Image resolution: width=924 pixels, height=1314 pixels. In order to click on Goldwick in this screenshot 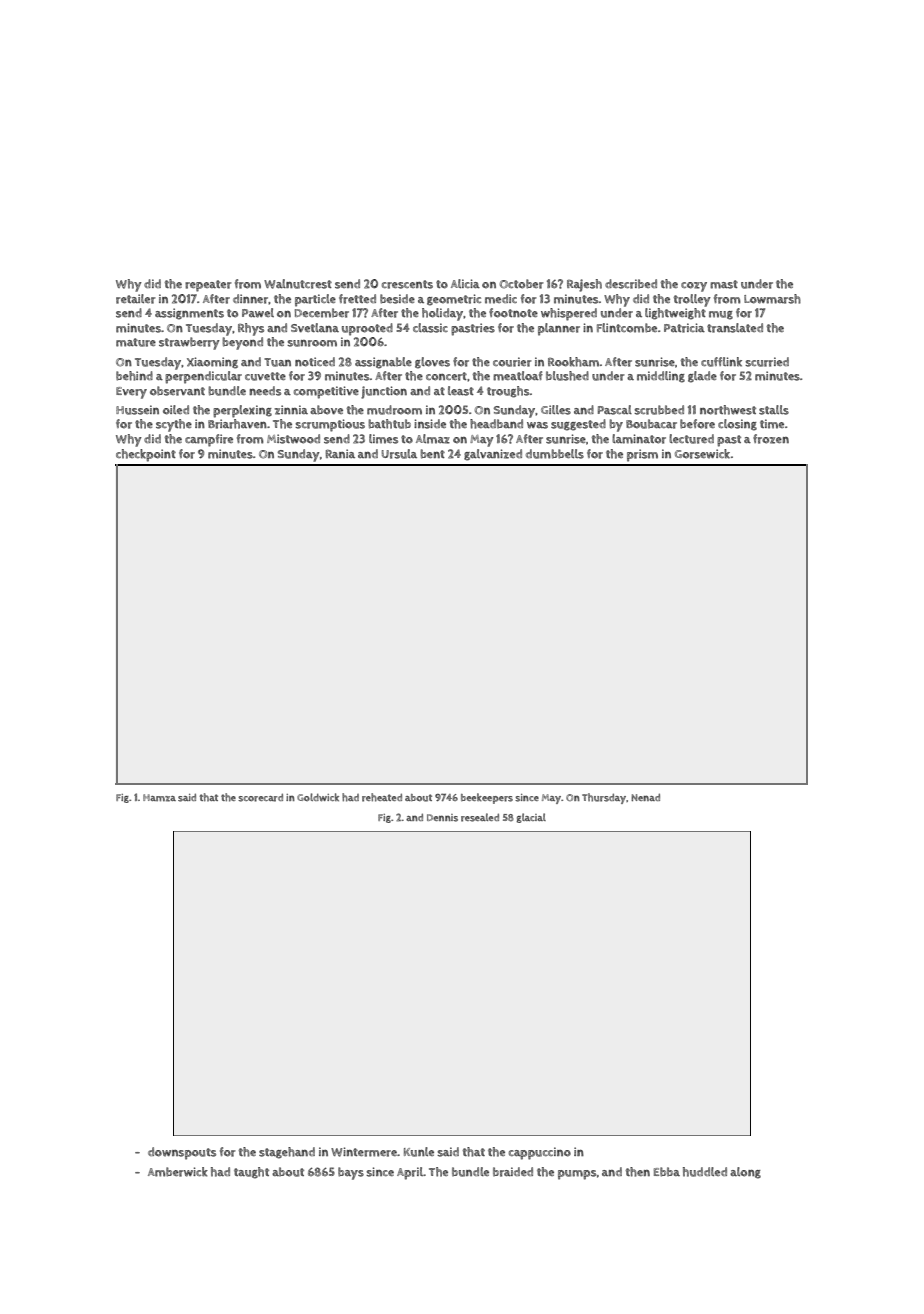, I will do `click(318, 797)`.
